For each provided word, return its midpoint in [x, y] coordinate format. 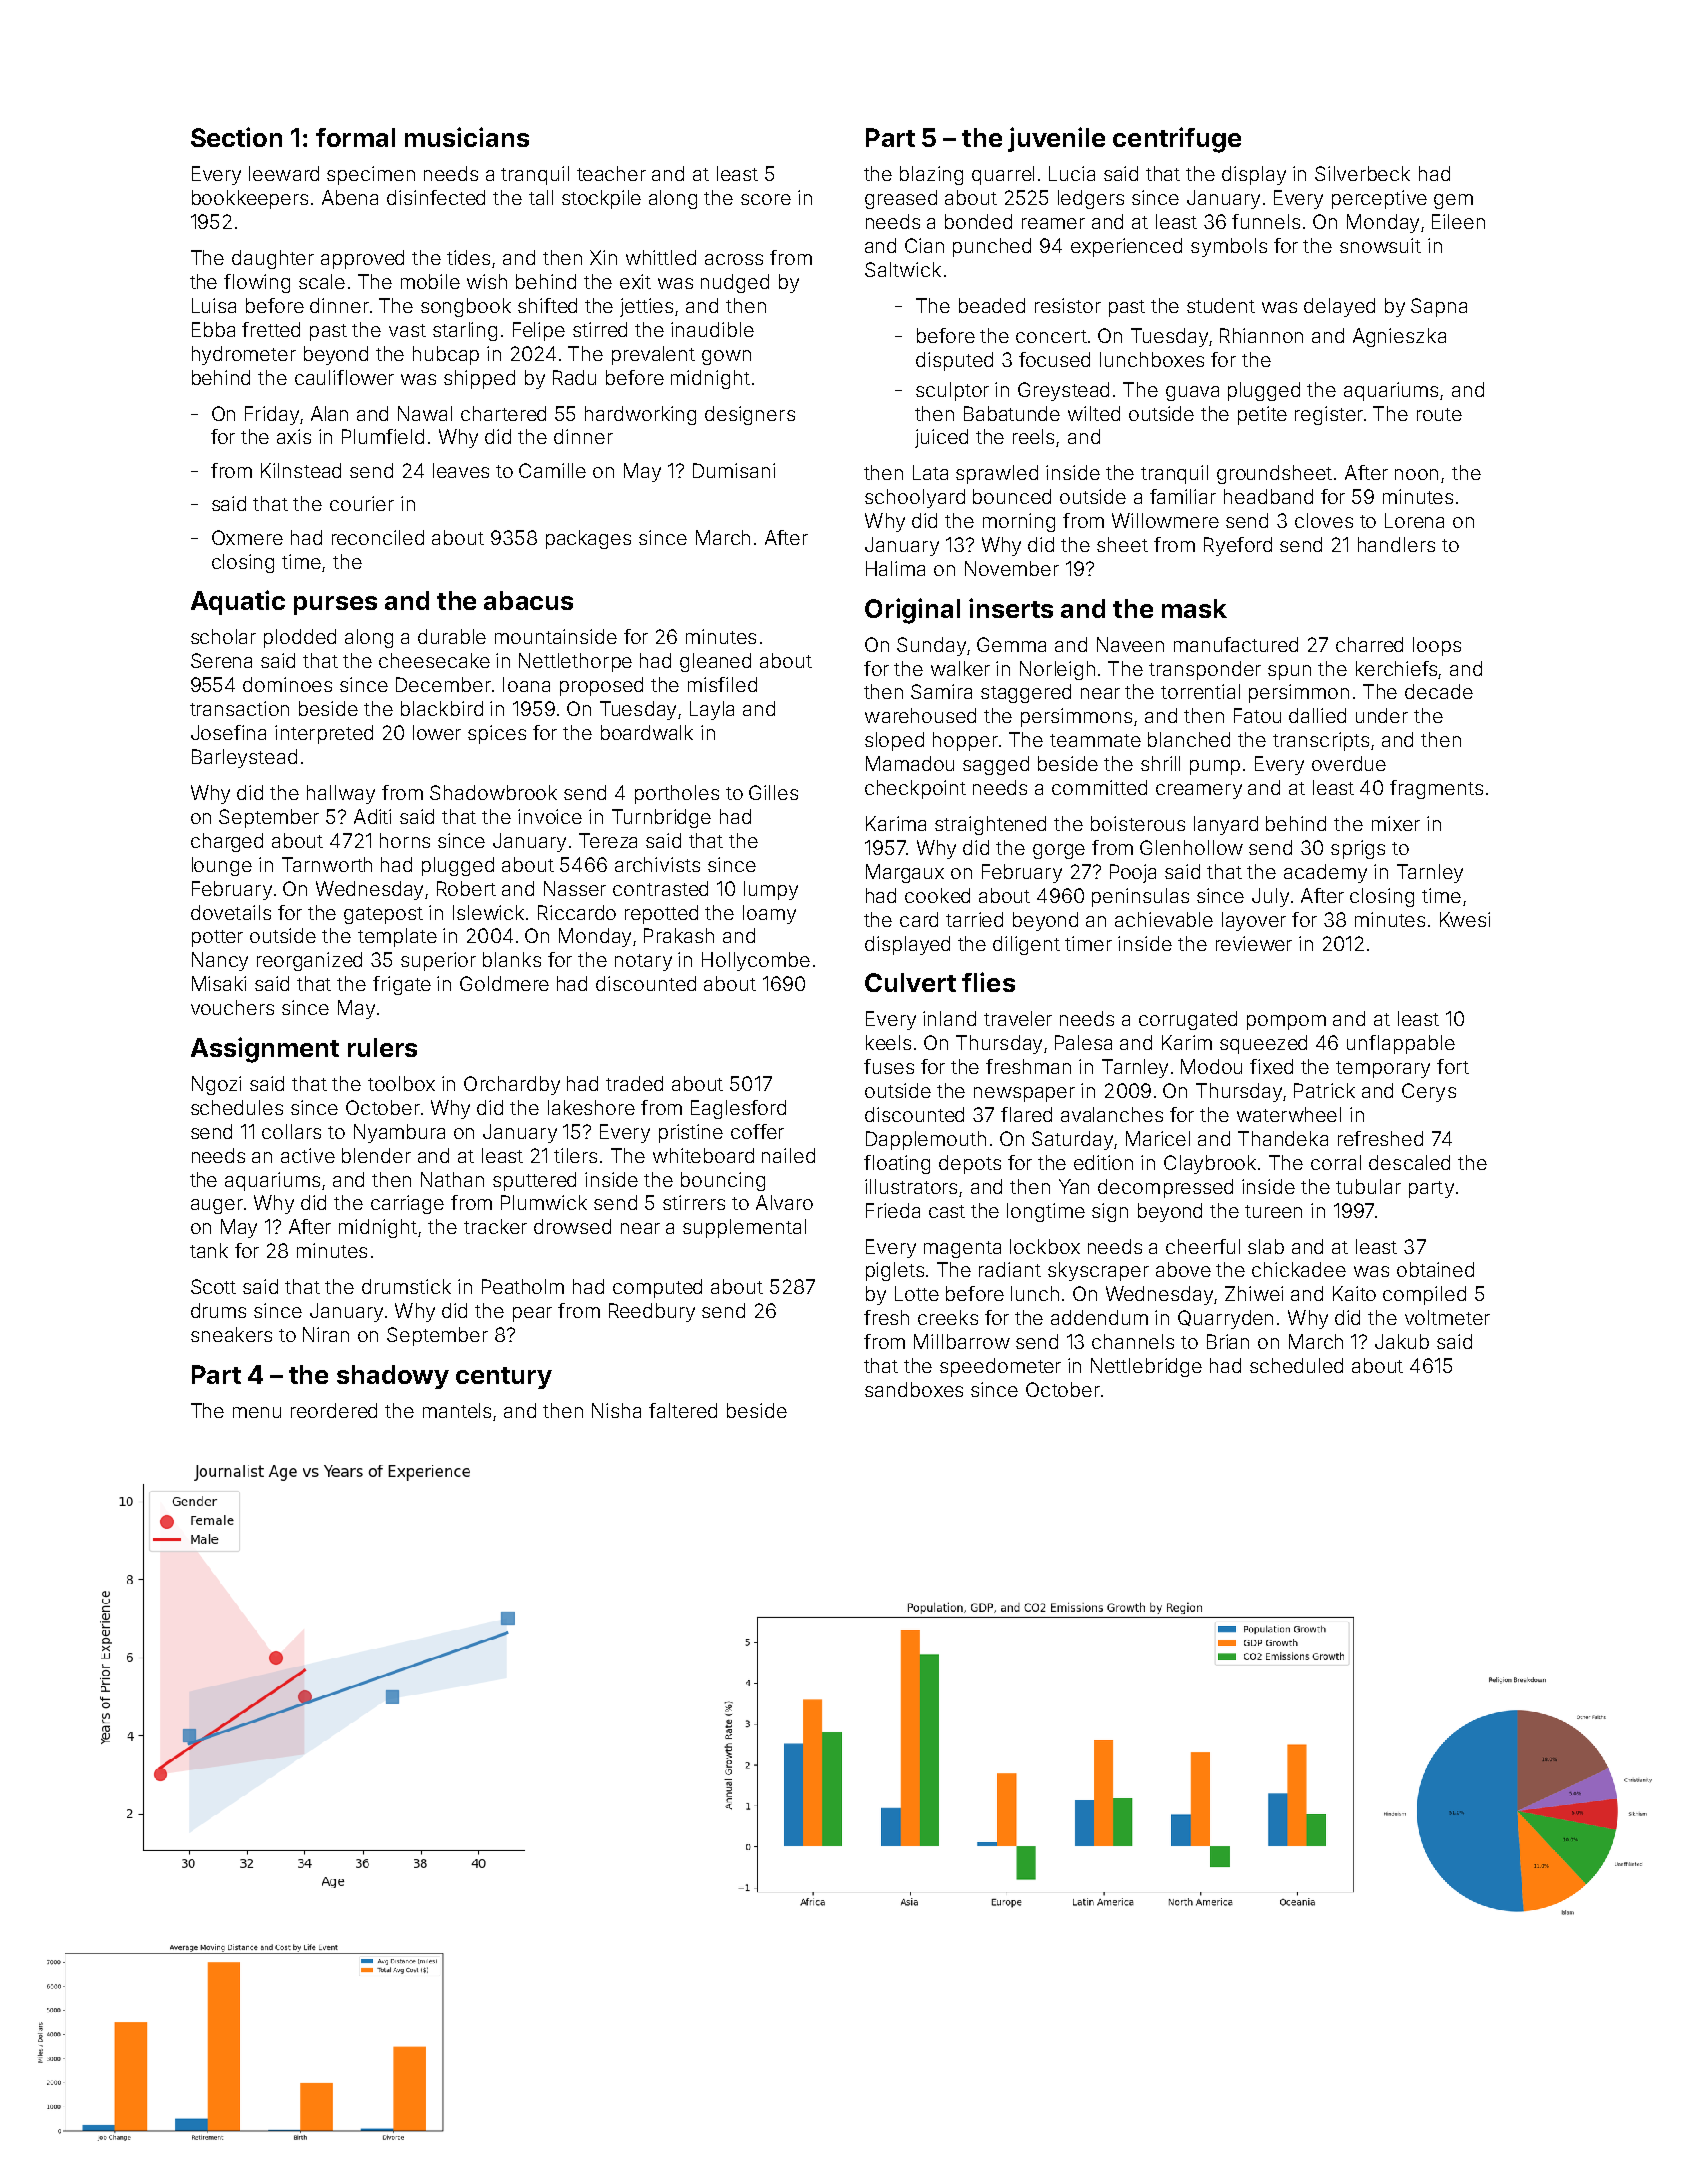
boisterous [1138, 823]
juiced [941, 438]
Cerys [1429, 1092]
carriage [407, 1204]
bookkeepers [250, 199]
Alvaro [784, 1202]
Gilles [773, 792]
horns [405, 840]
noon [1416, 474]
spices [497, 734]
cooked [937, 895]
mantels [457, 1410]
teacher [611, 173]
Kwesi [1465, 919]
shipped [479, 379]
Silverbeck [1362, 173]
